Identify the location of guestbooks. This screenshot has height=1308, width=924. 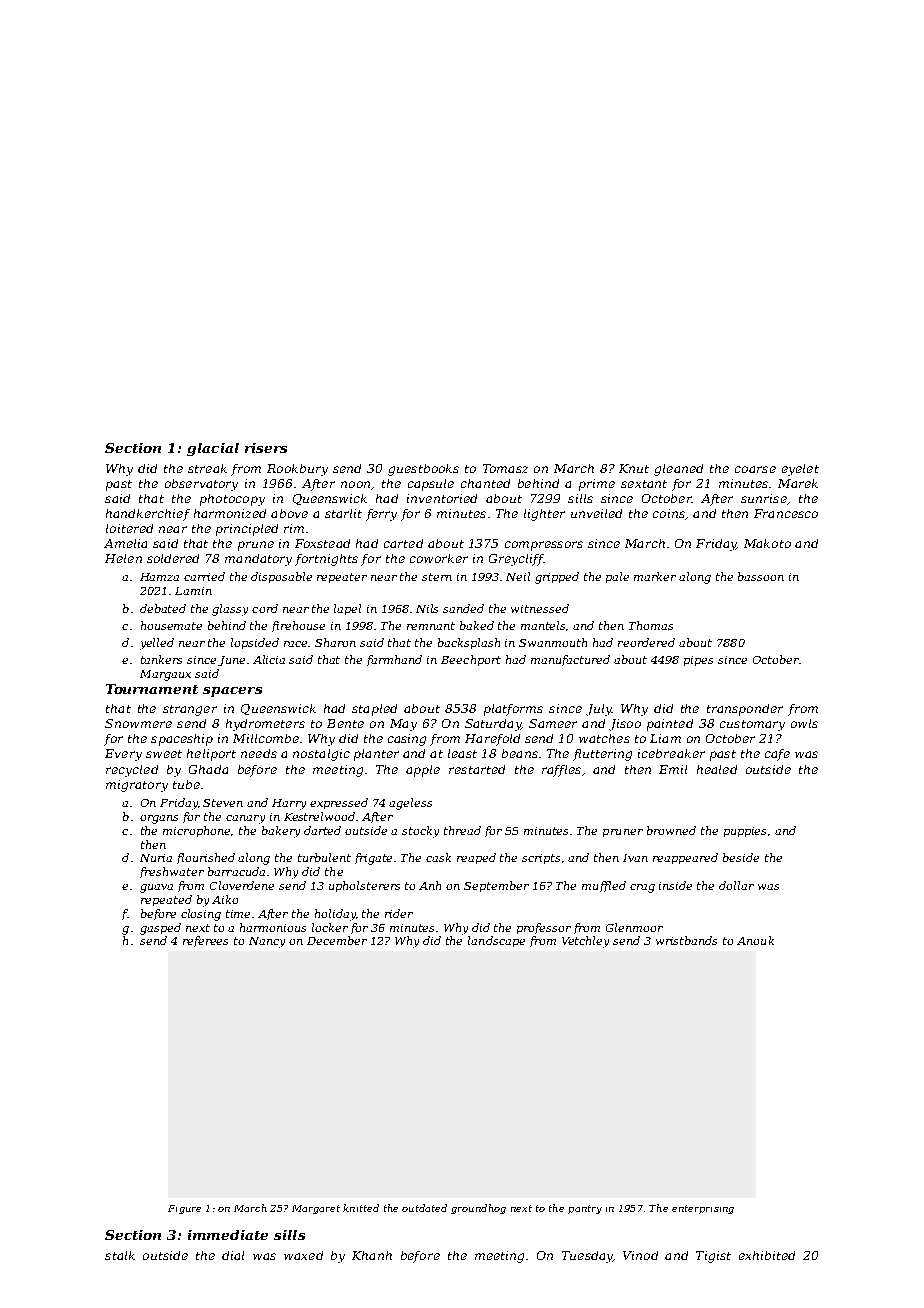
(423, 470).
